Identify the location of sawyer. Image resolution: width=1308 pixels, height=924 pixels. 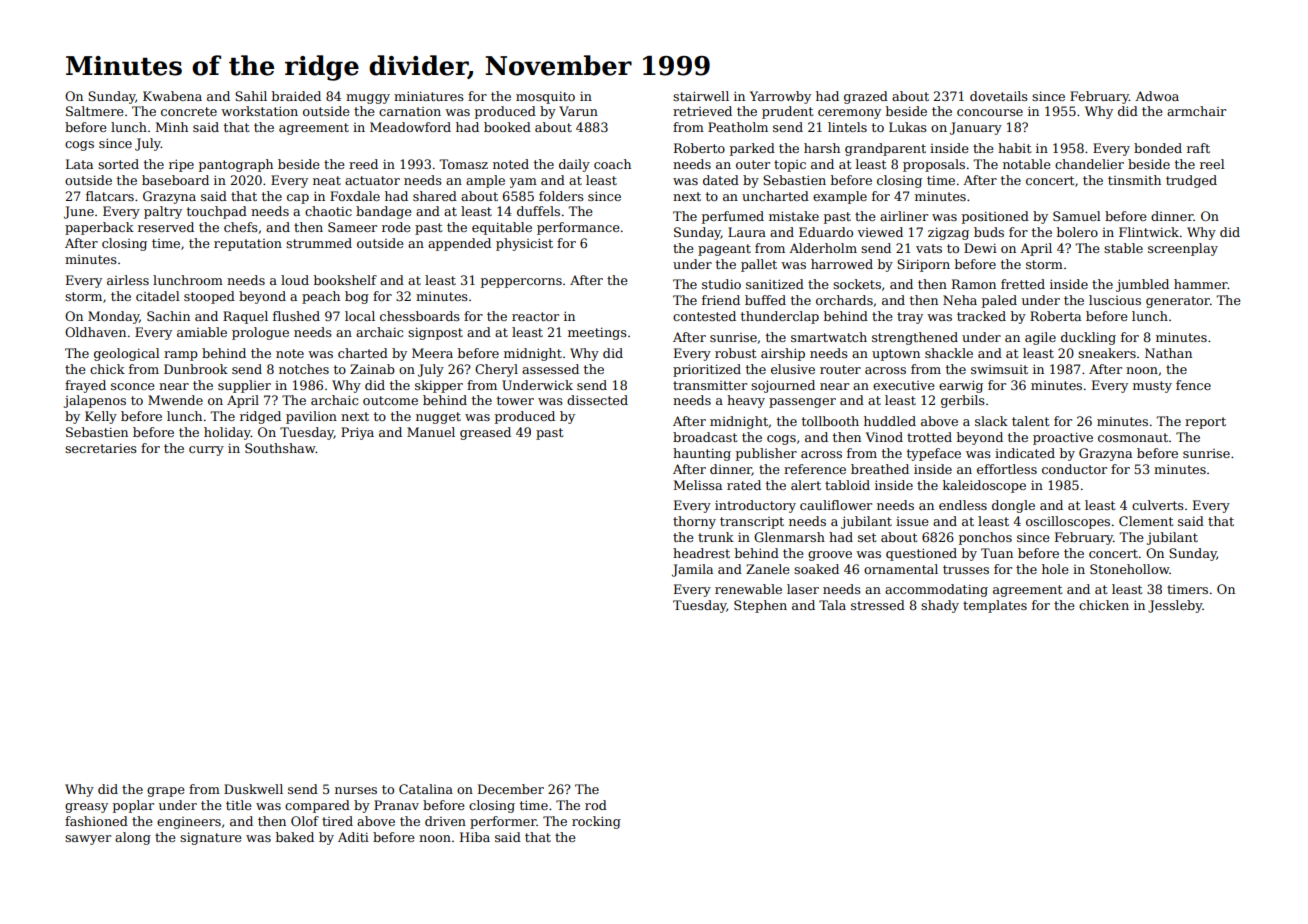
(88, 840).
